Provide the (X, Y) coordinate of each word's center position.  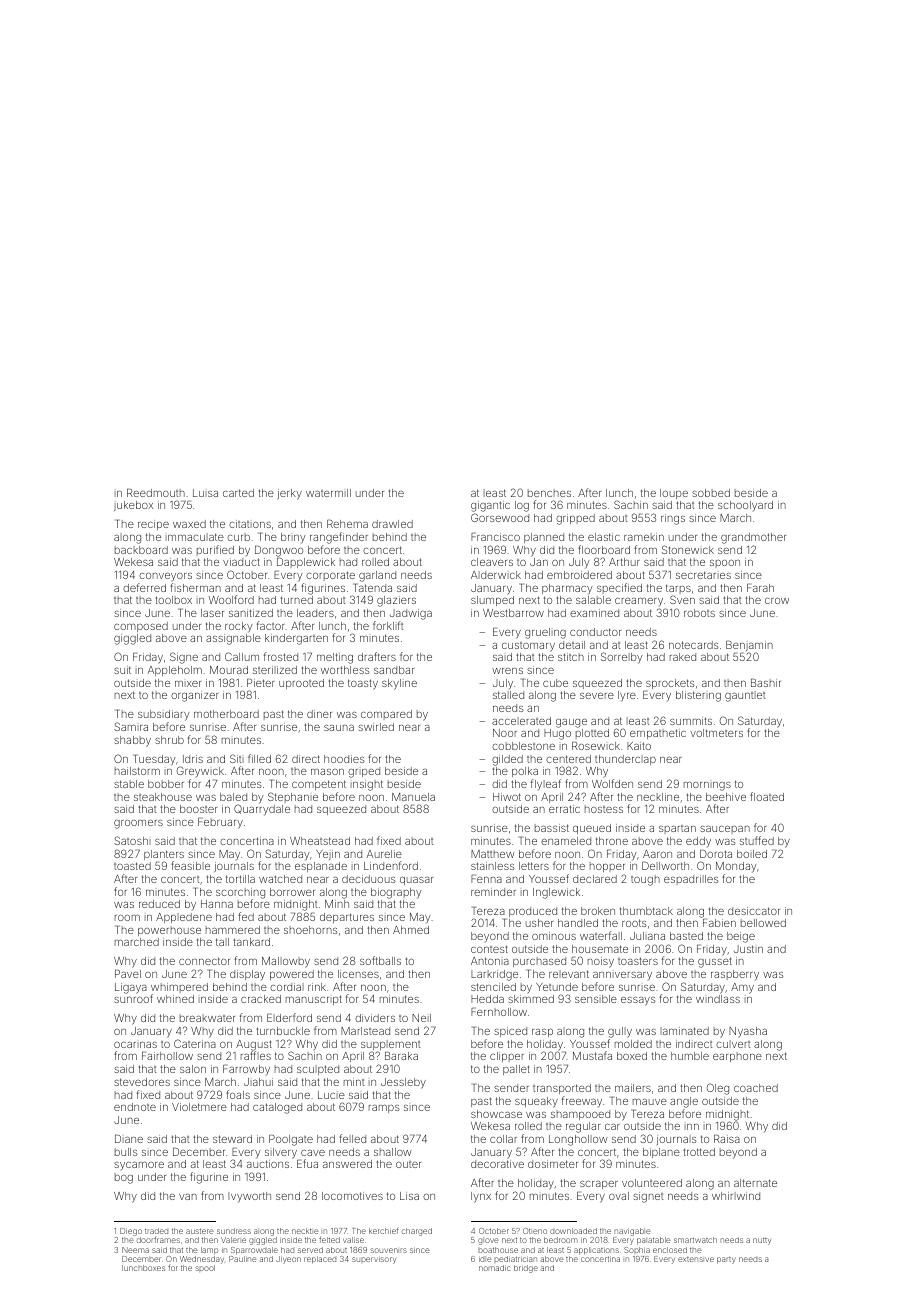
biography (396, 893)
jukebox (133, 506)
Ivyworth (249, 1197)
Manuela (413, 797)
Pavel (128, 974)
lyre (627, 696)
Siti (237, 758)
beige (741, 937)
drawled (392, 524)
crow (777, 601)
